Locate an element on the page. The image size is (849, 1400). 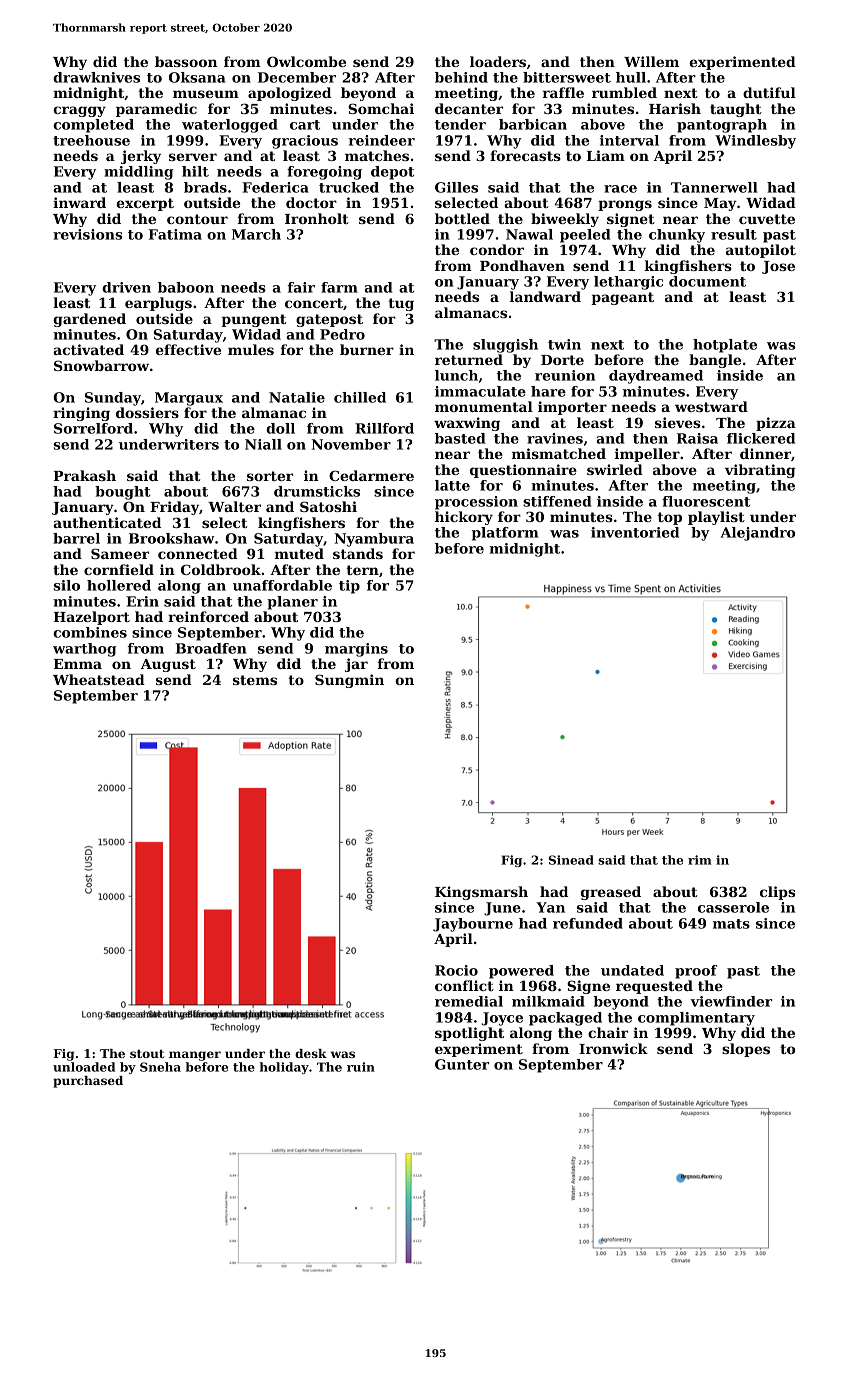
Alejandro is located at coordinates (758, 534).
